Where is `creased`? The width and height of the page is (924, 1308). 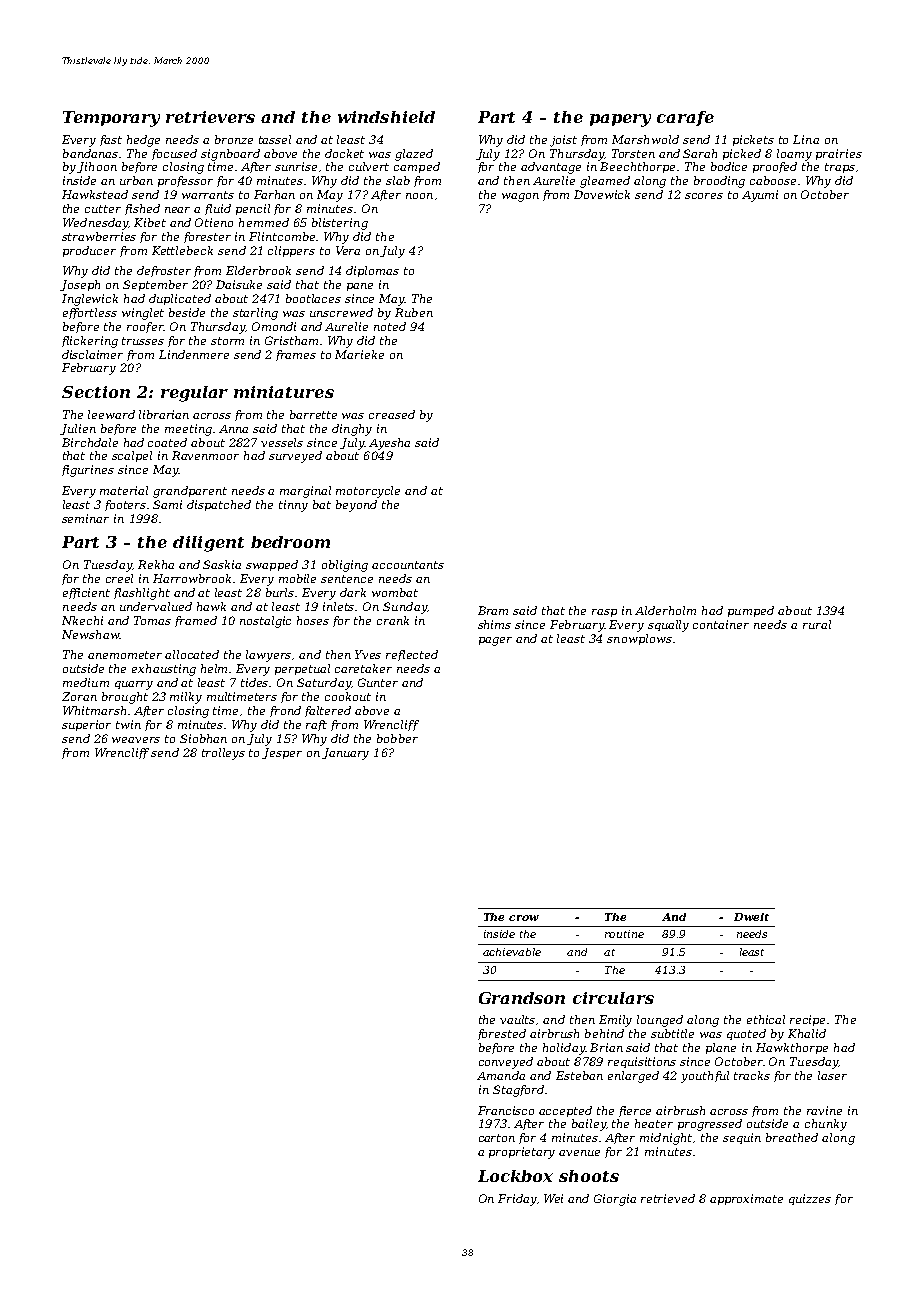
creased is located at coordinates (392, 414).
